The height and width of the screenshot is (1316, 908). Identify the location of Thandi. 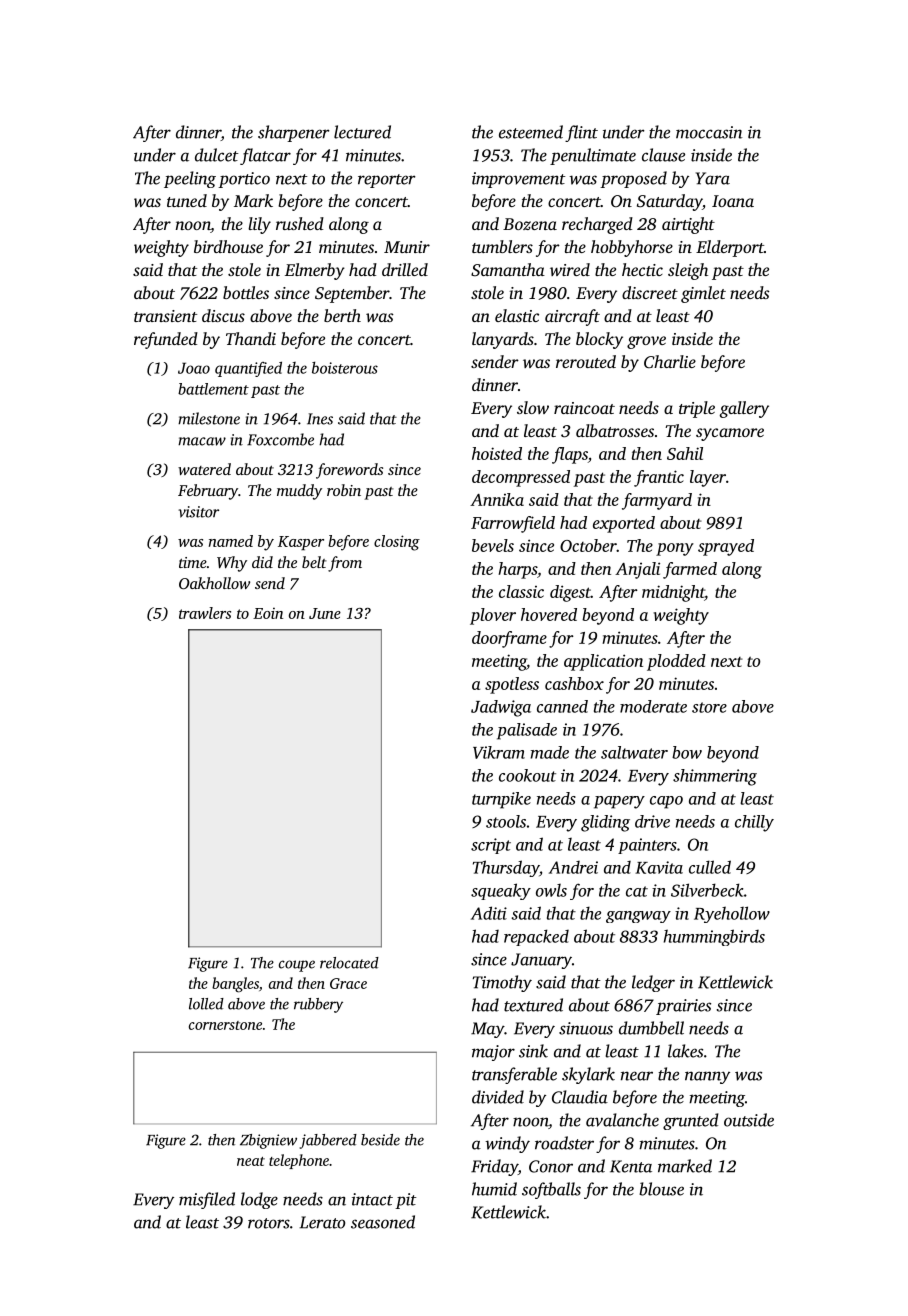
(251, 338).
